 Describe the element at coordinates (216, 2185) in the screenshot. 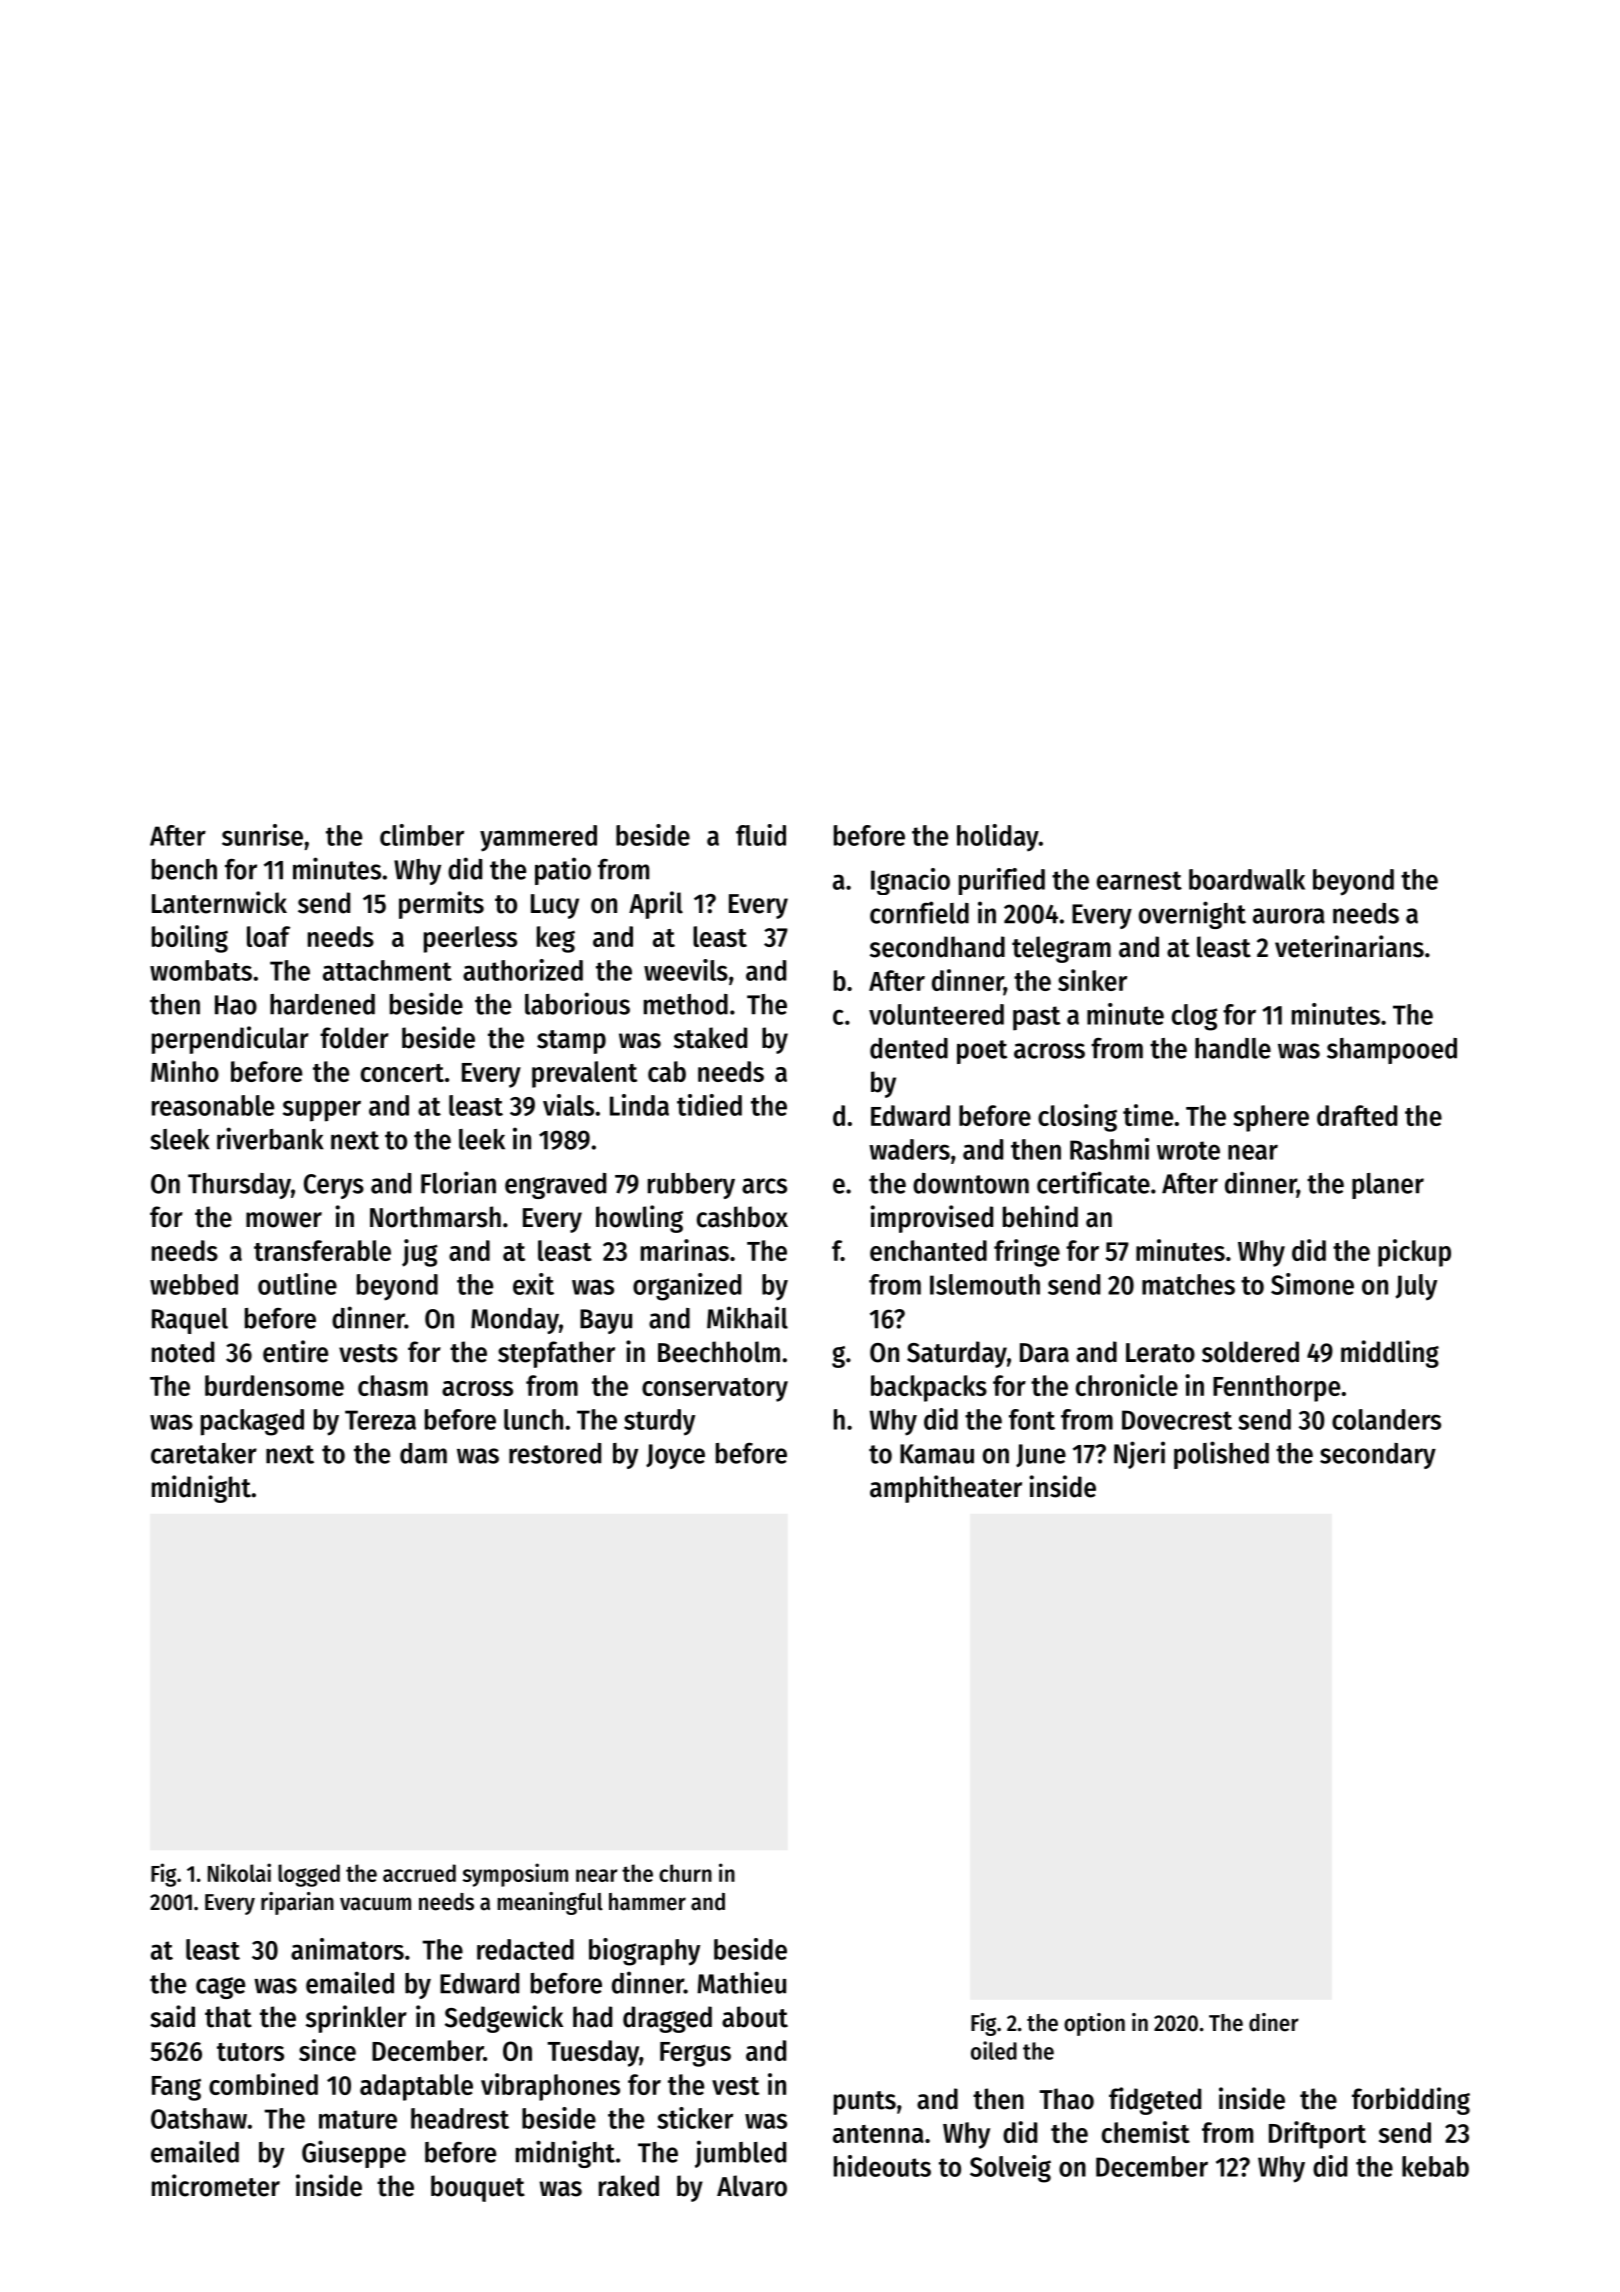

I see `micrometer` at that location.
